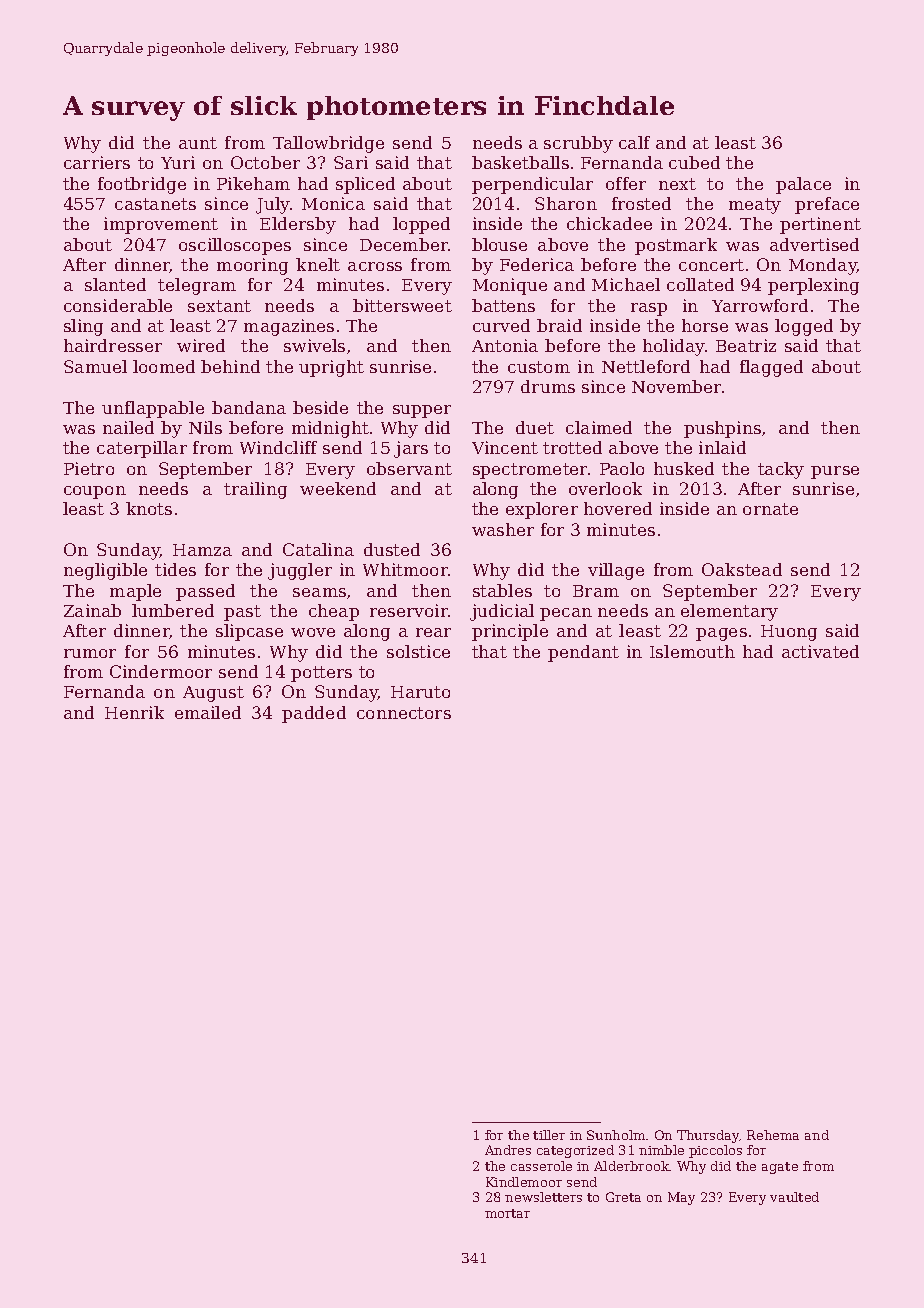  What do you see at coordinates (404, 713) in the screenshot?
I see `connectors` at bounding box center [404, 713].
